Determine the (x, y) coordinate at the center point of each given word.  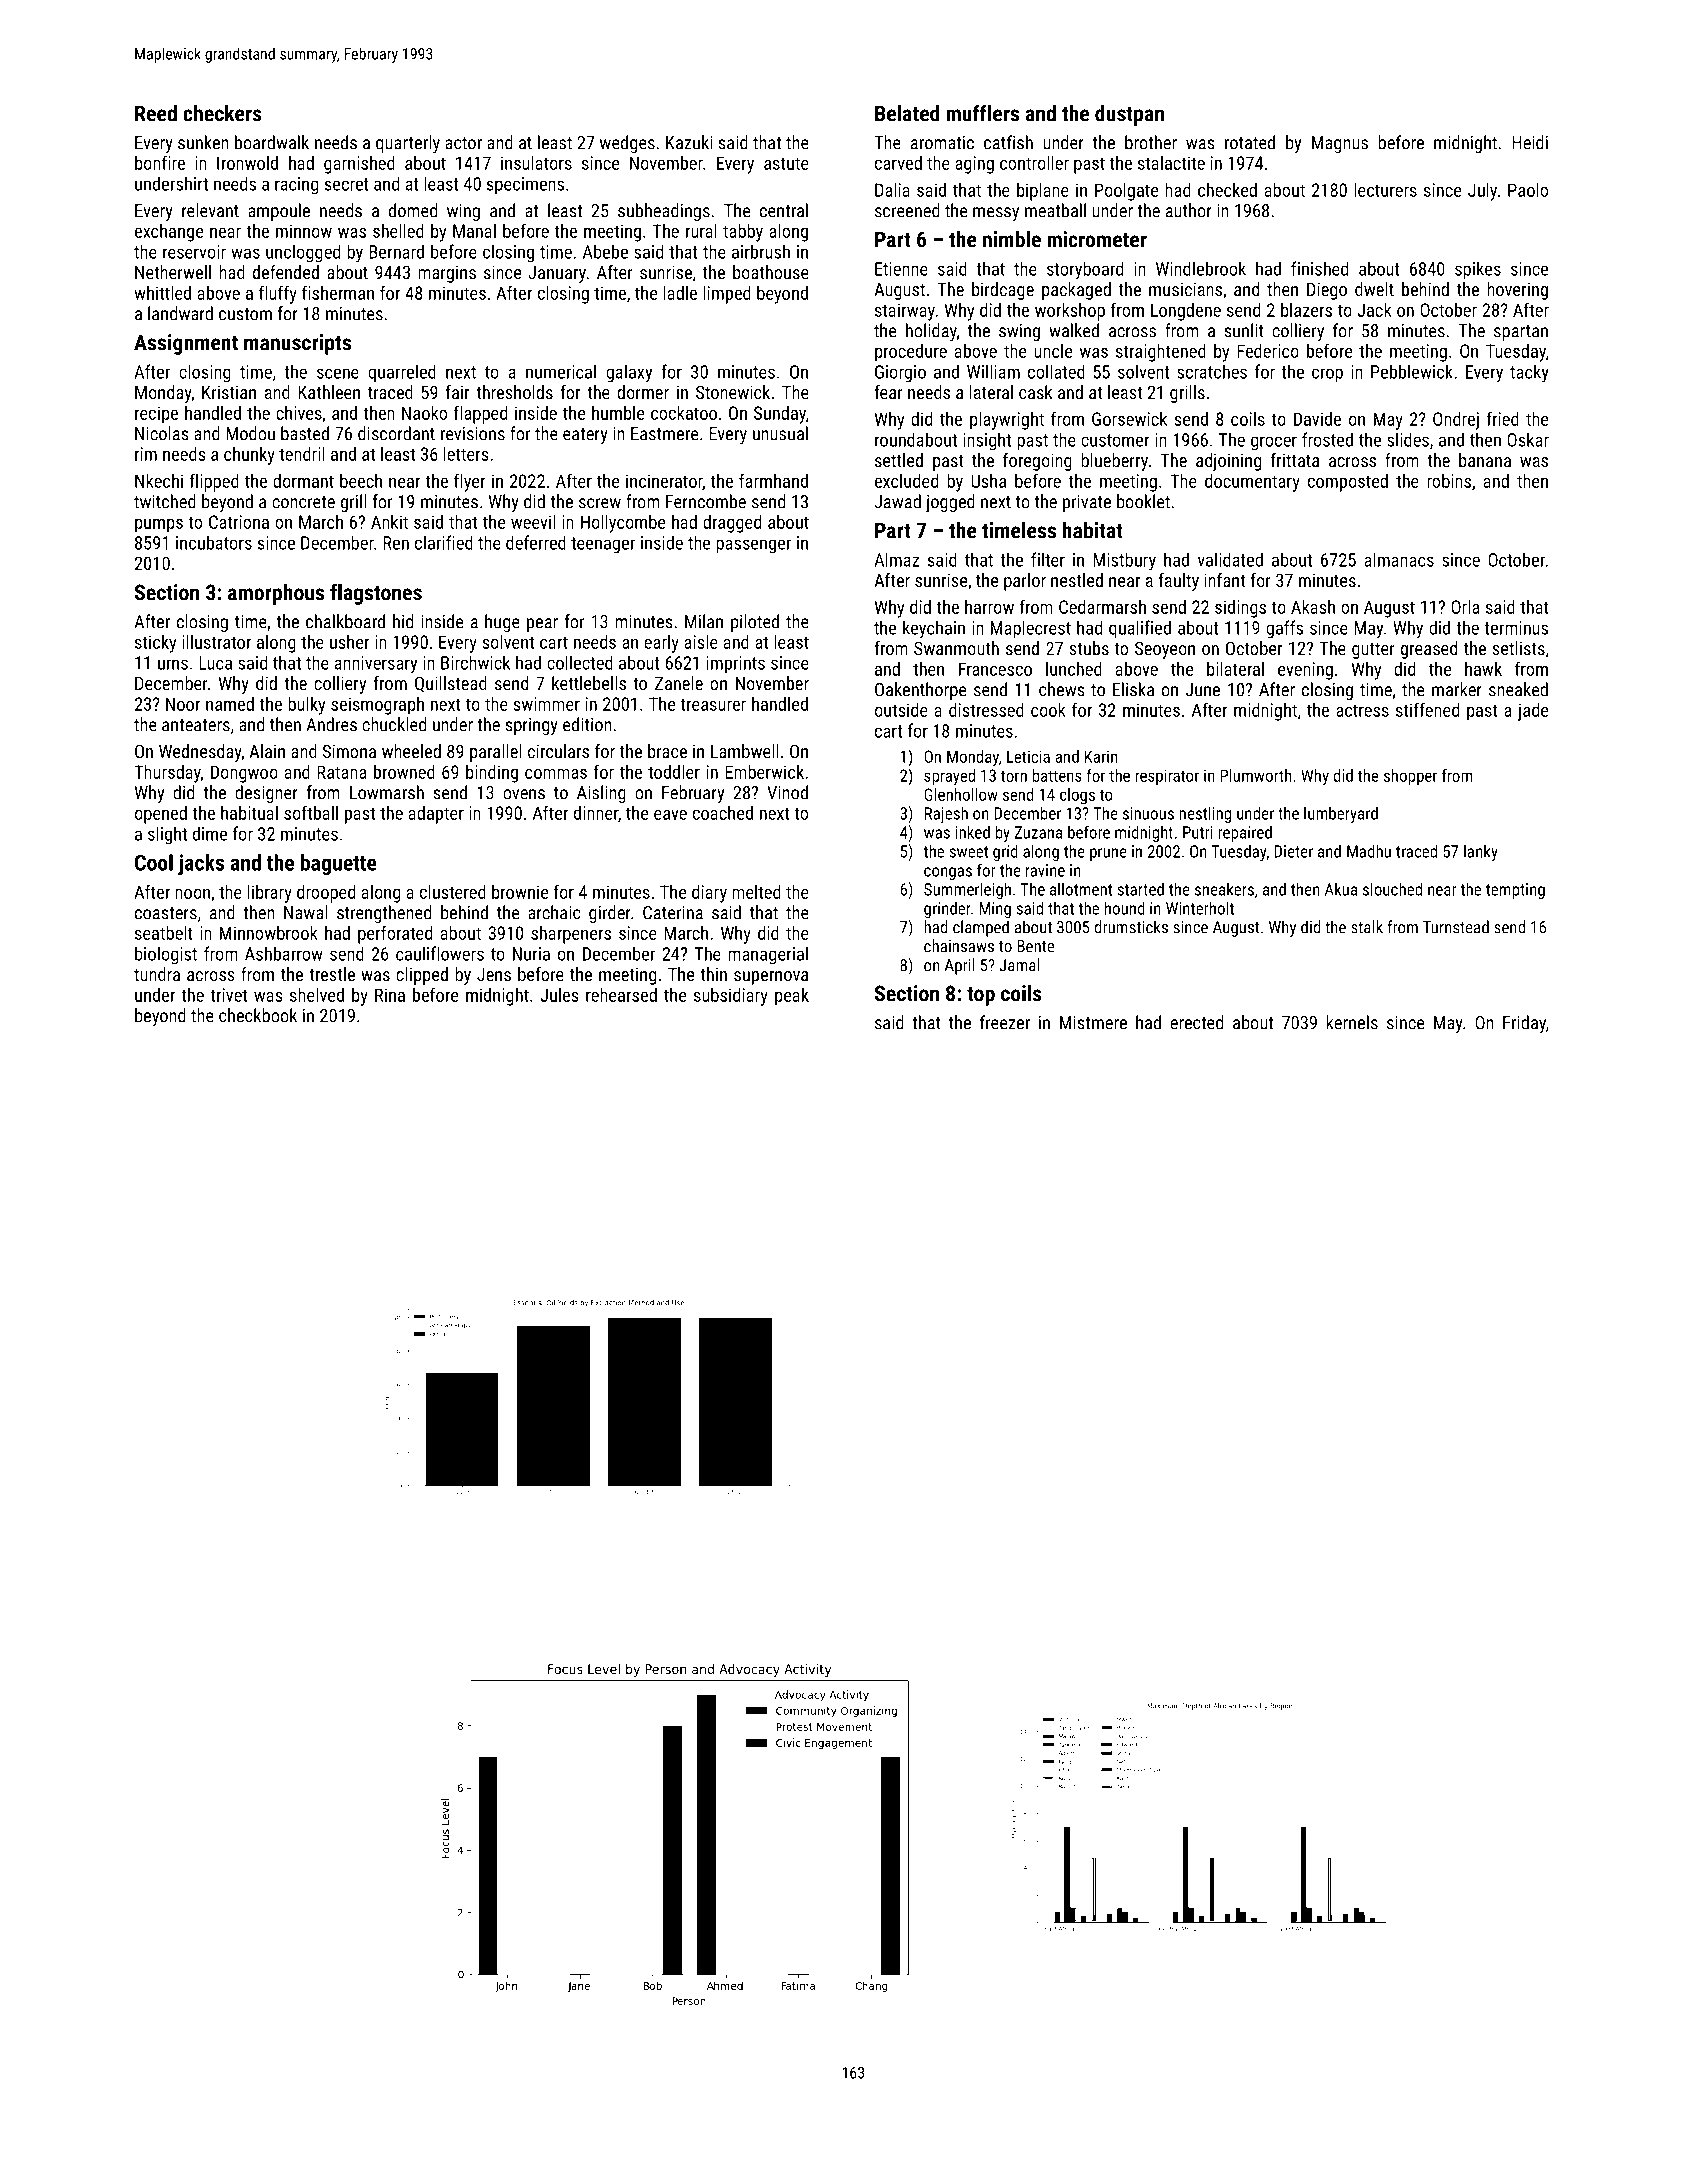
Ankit (389, 522)
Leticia (1028, 756)
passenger (753, 546)
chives (299, 413)
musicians (1185, 289)
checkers (222, 113)
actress (1362, 710)
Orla (1465, 607)
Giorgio (900, 374)
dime (210, 833)
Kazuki (689, 142)
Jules (559, 995)
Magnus (1340, 144)
